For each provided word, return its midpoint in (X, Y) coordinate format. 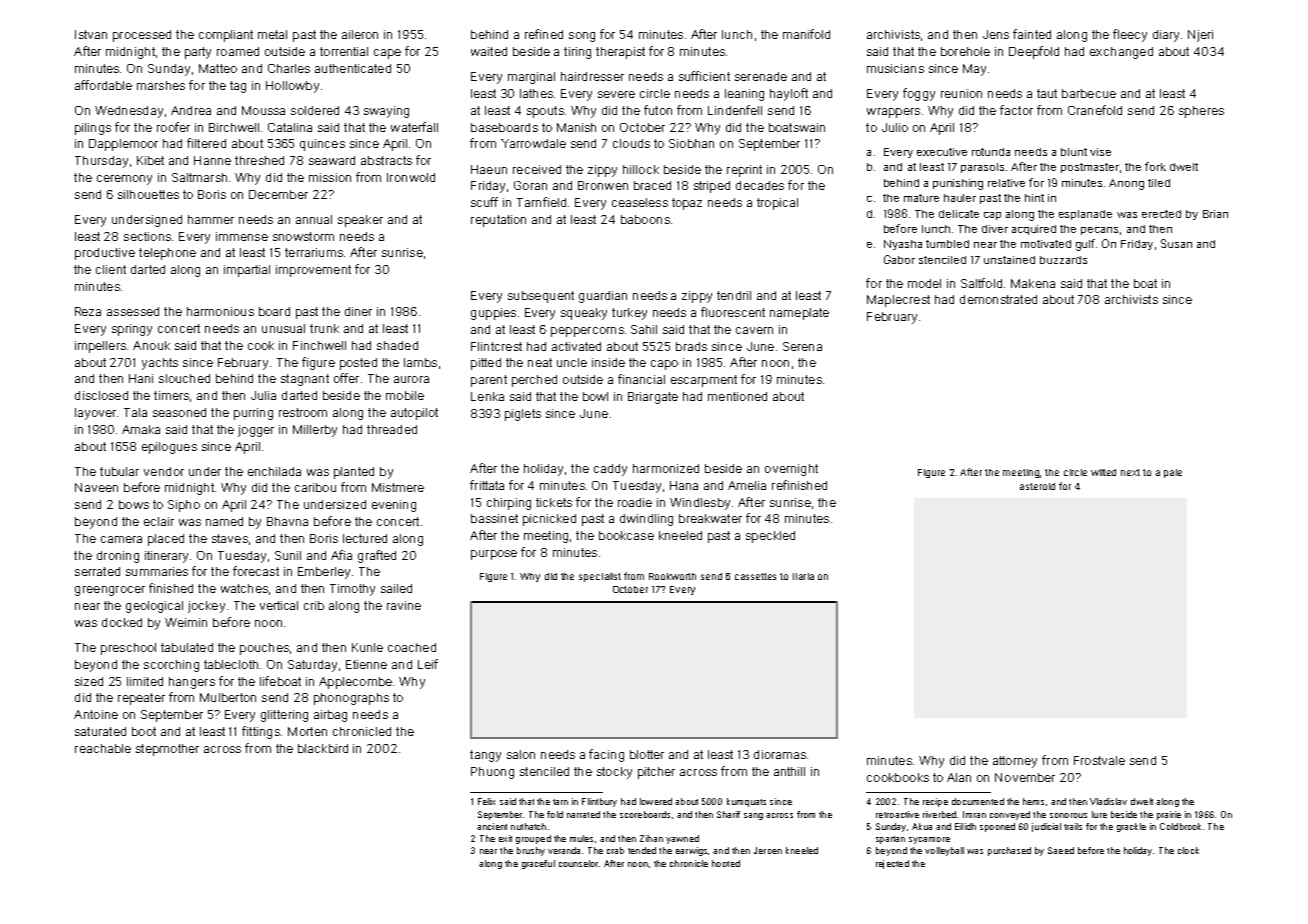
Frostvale (1099, 760)
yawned (682, 839)
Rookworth (672, 576)
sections (147, 236)
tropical (777, 204)
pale (1173, 473)
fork (1155, 166)
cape (387, 54)
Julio (895, 127)
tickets (554, 502)
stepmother (167, 750)
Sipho (184, 506)
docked (122, 622)
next (1130, 472)
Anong (1126, 184)
